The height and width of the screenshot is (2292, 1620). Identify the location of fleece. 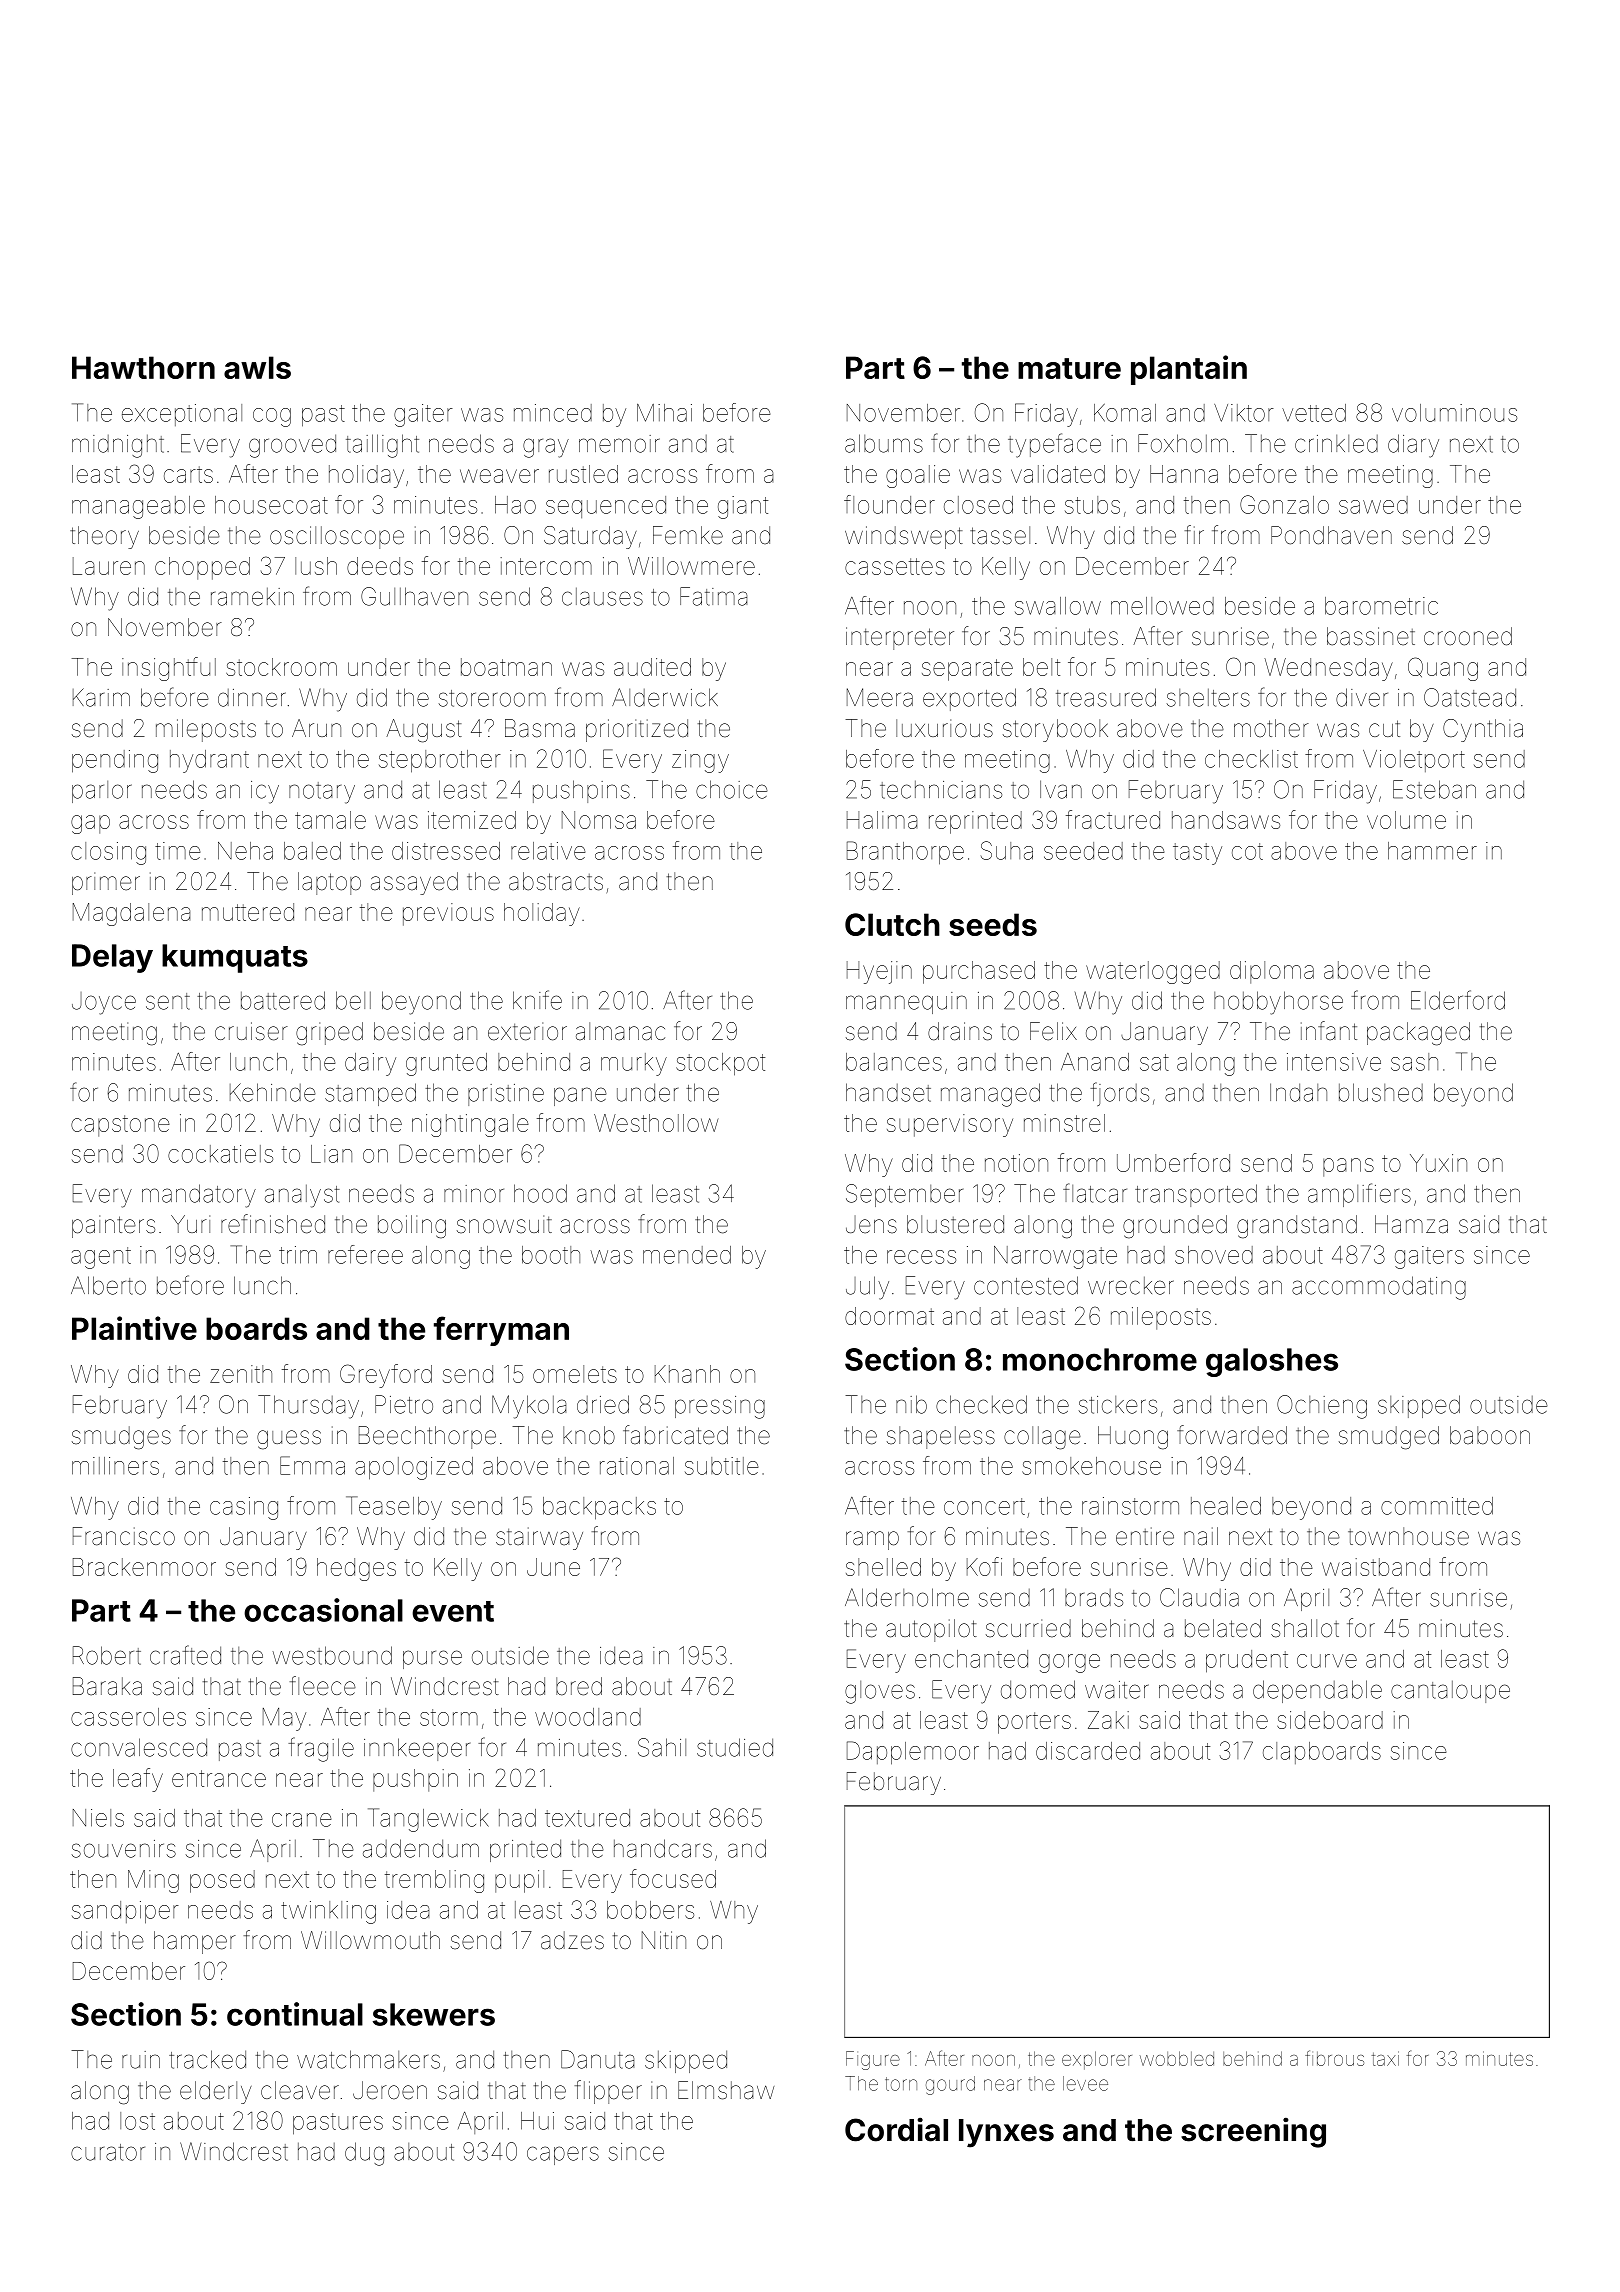
(323, 1686).
